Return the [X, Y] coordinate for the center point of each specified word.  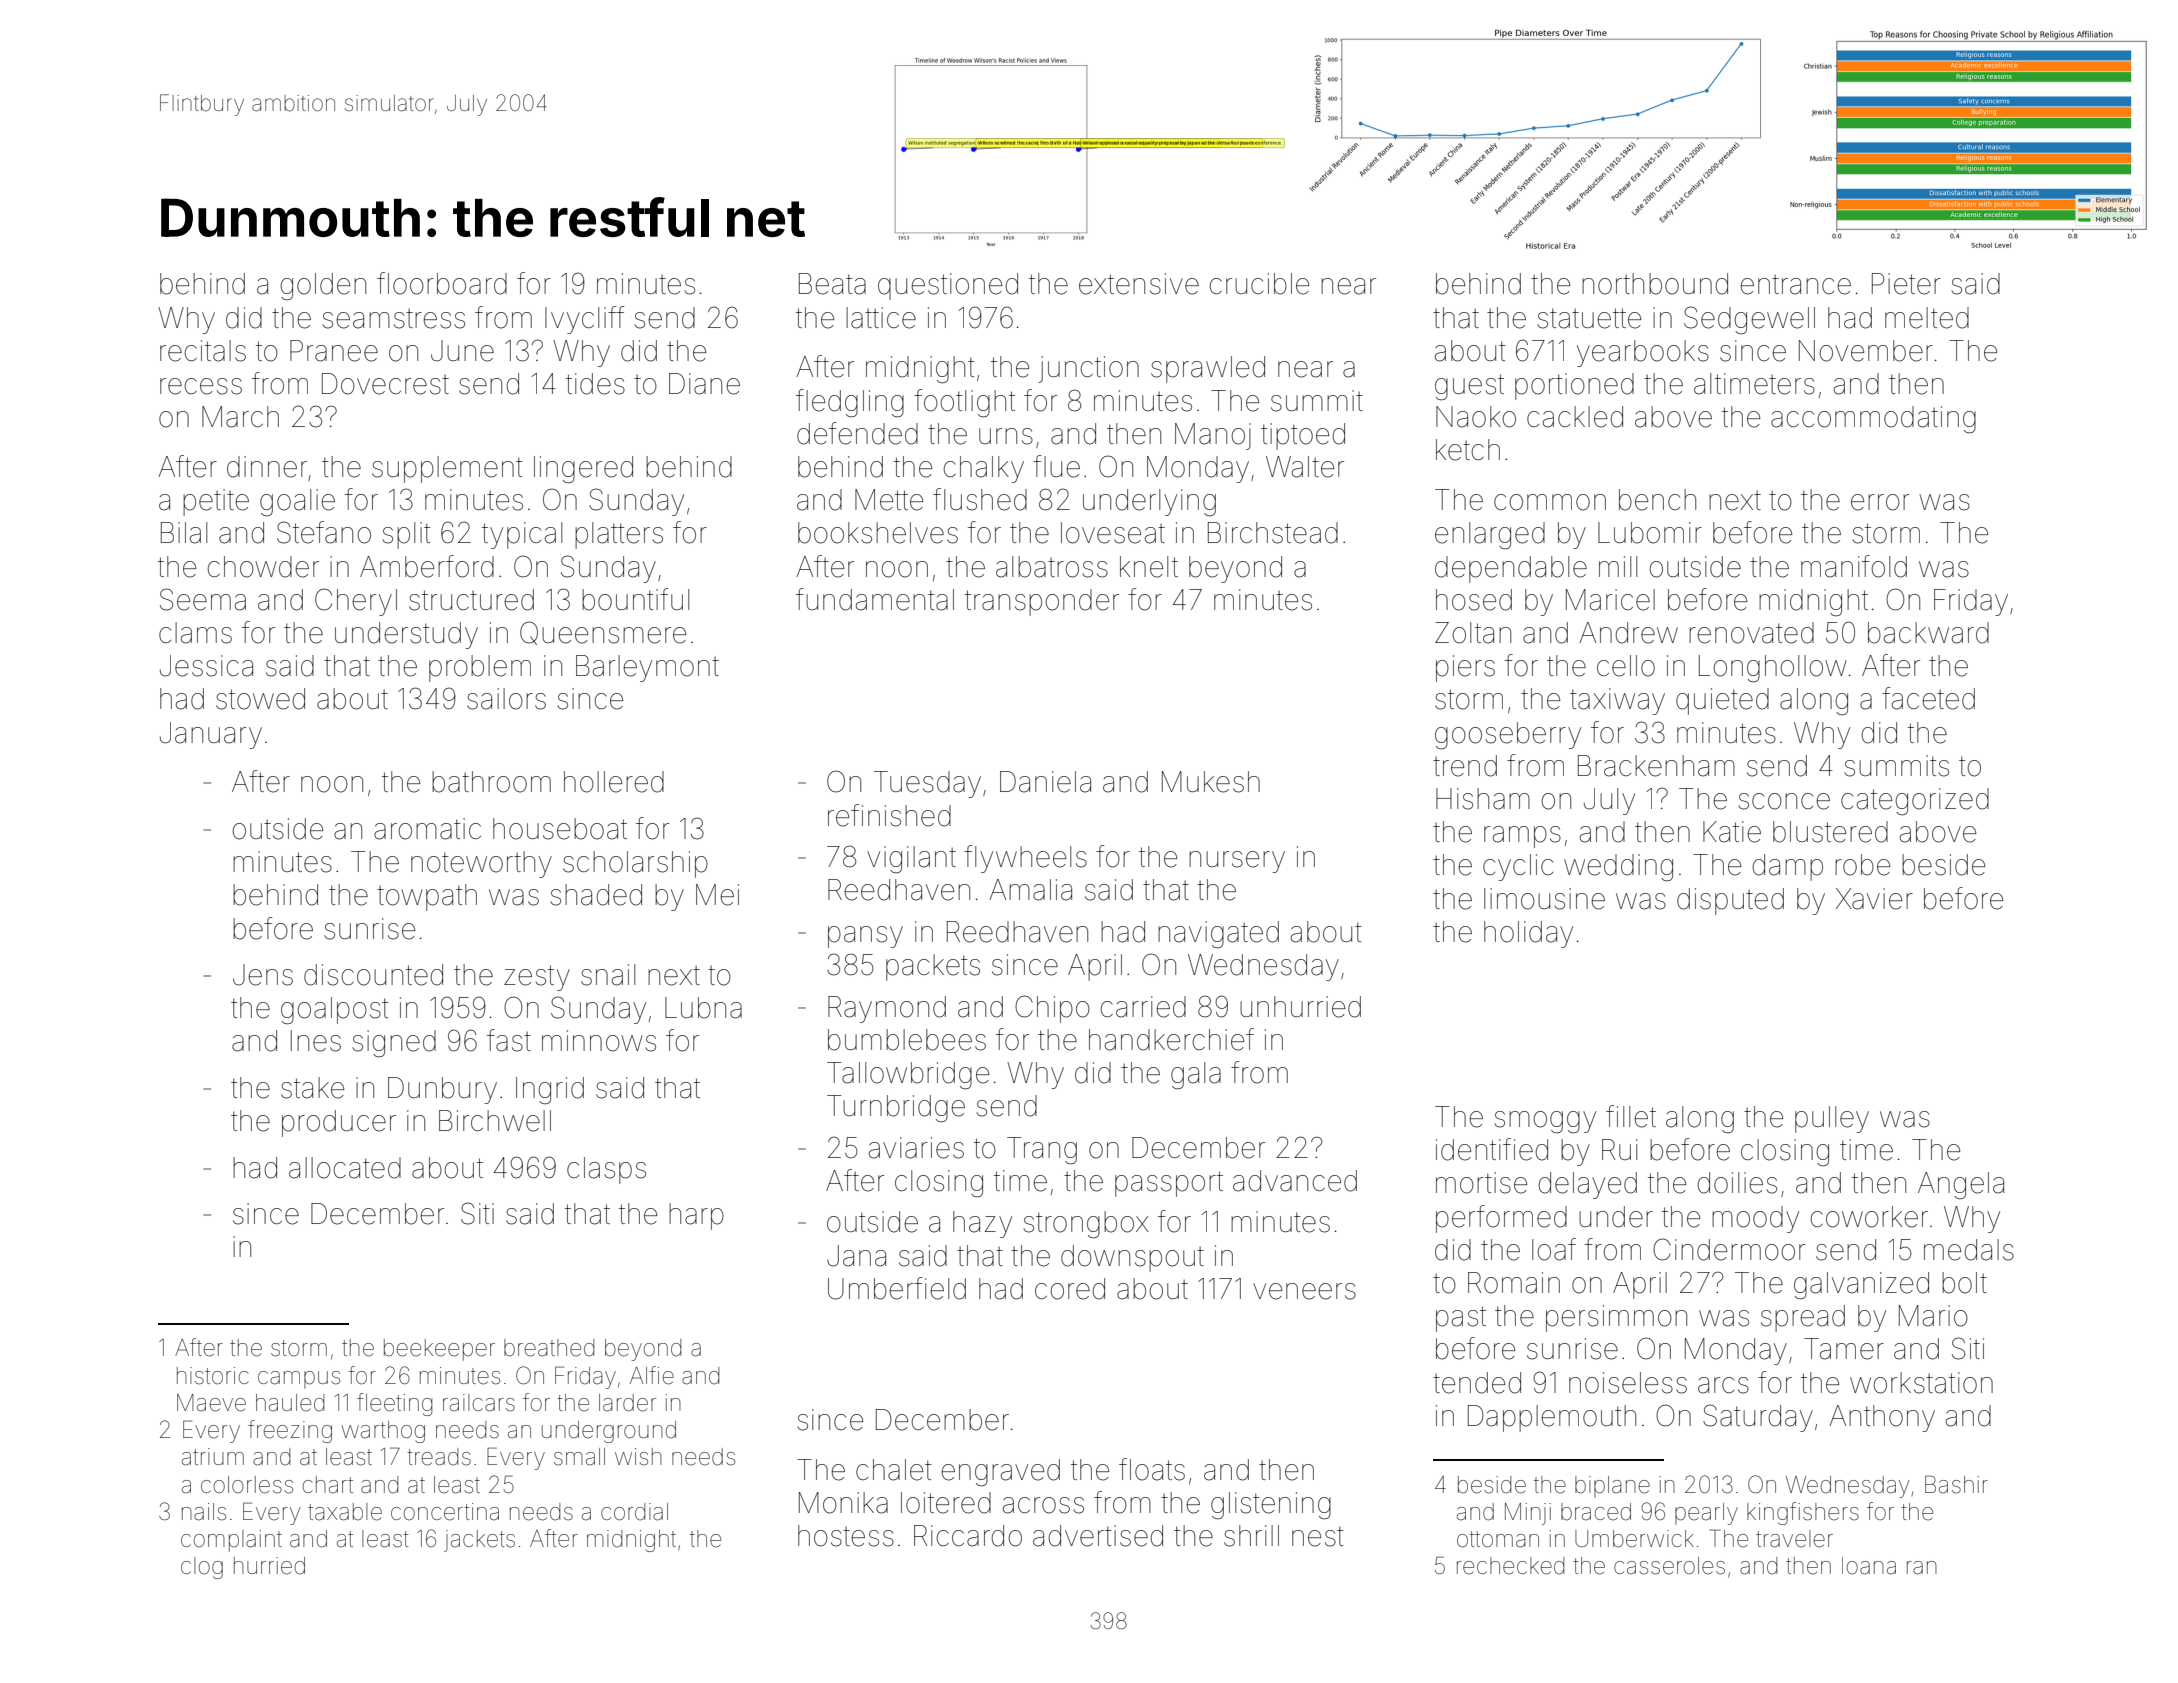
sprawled [1208, 369]
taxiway [1617, 701]
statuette [1589, 318]
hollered [614, 782]
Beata [832, 284]
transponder [1042, 602]
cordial [634, 1512]
